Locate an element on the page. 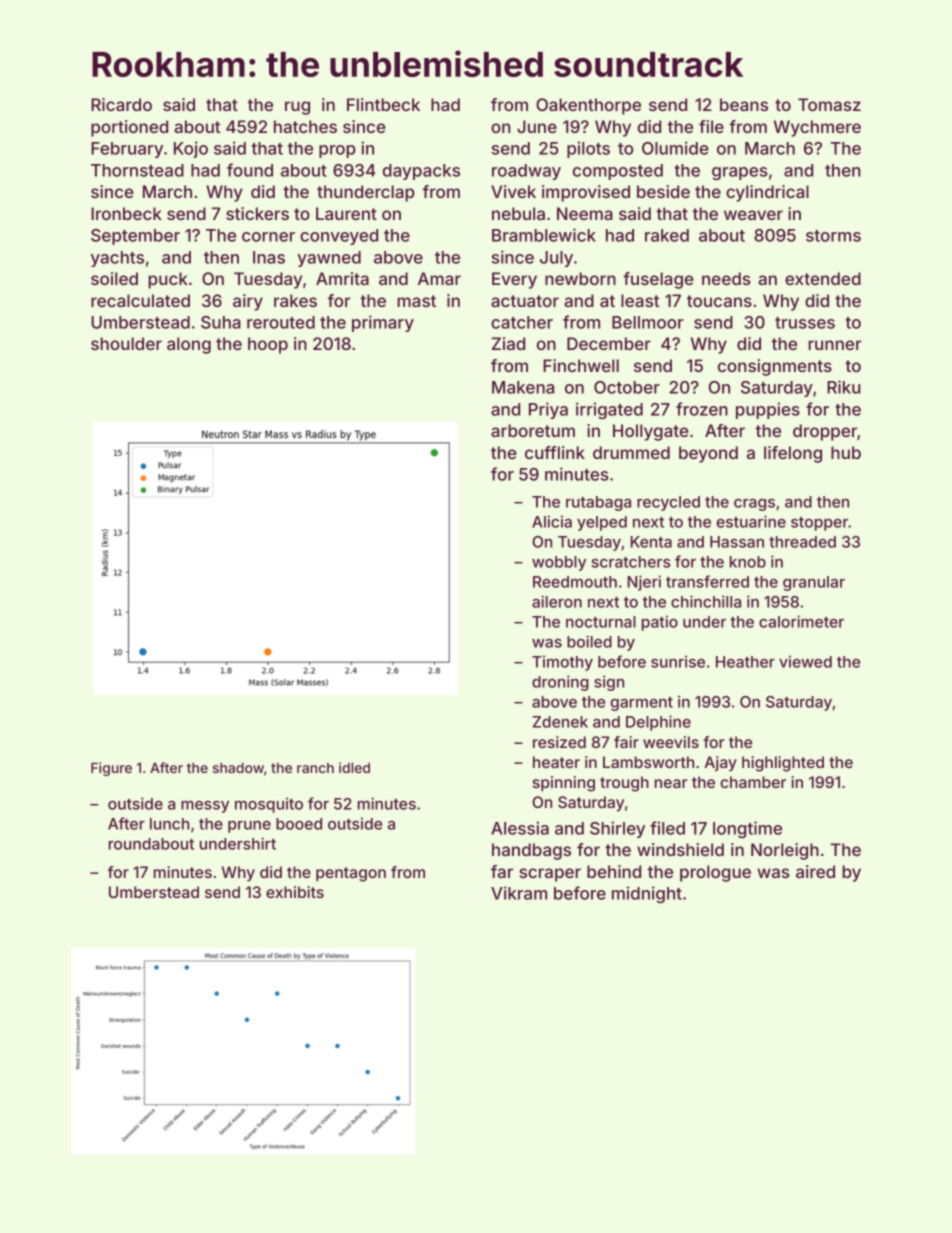 The image size is (952, 1233). along is located at coordinates (189, 345).
